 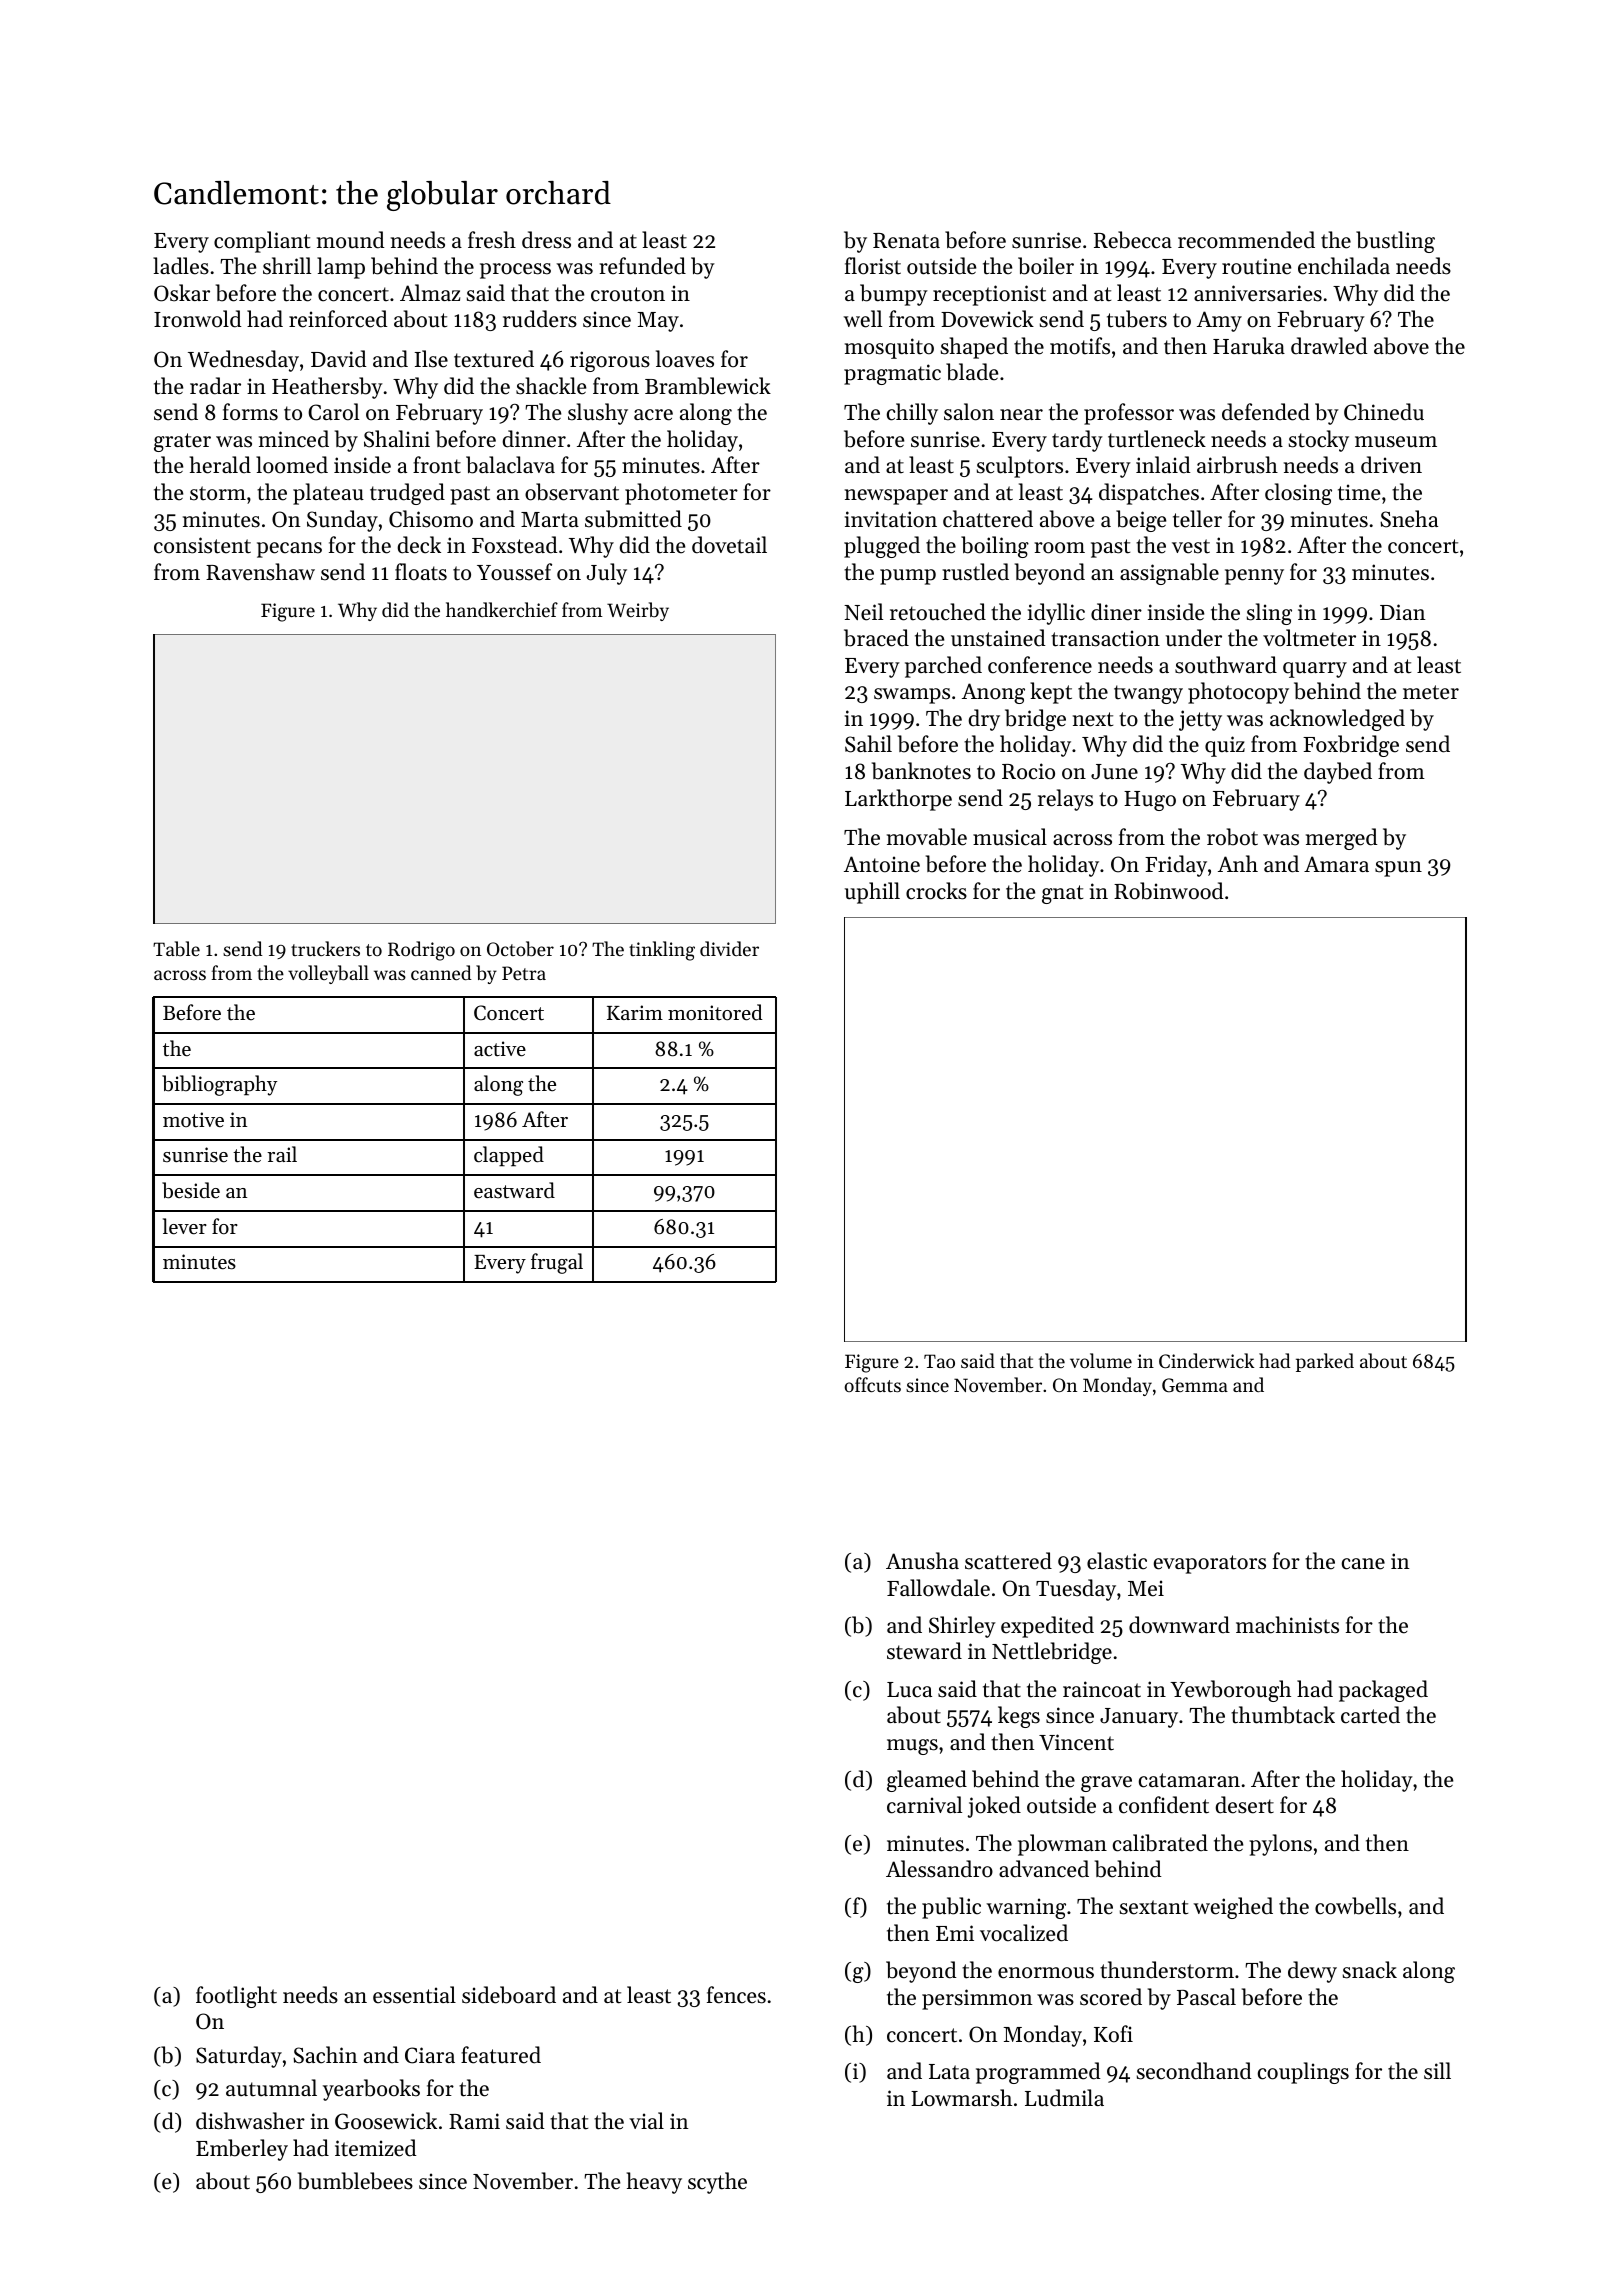 I want to click on Renata, so click(x=906, y=241).
